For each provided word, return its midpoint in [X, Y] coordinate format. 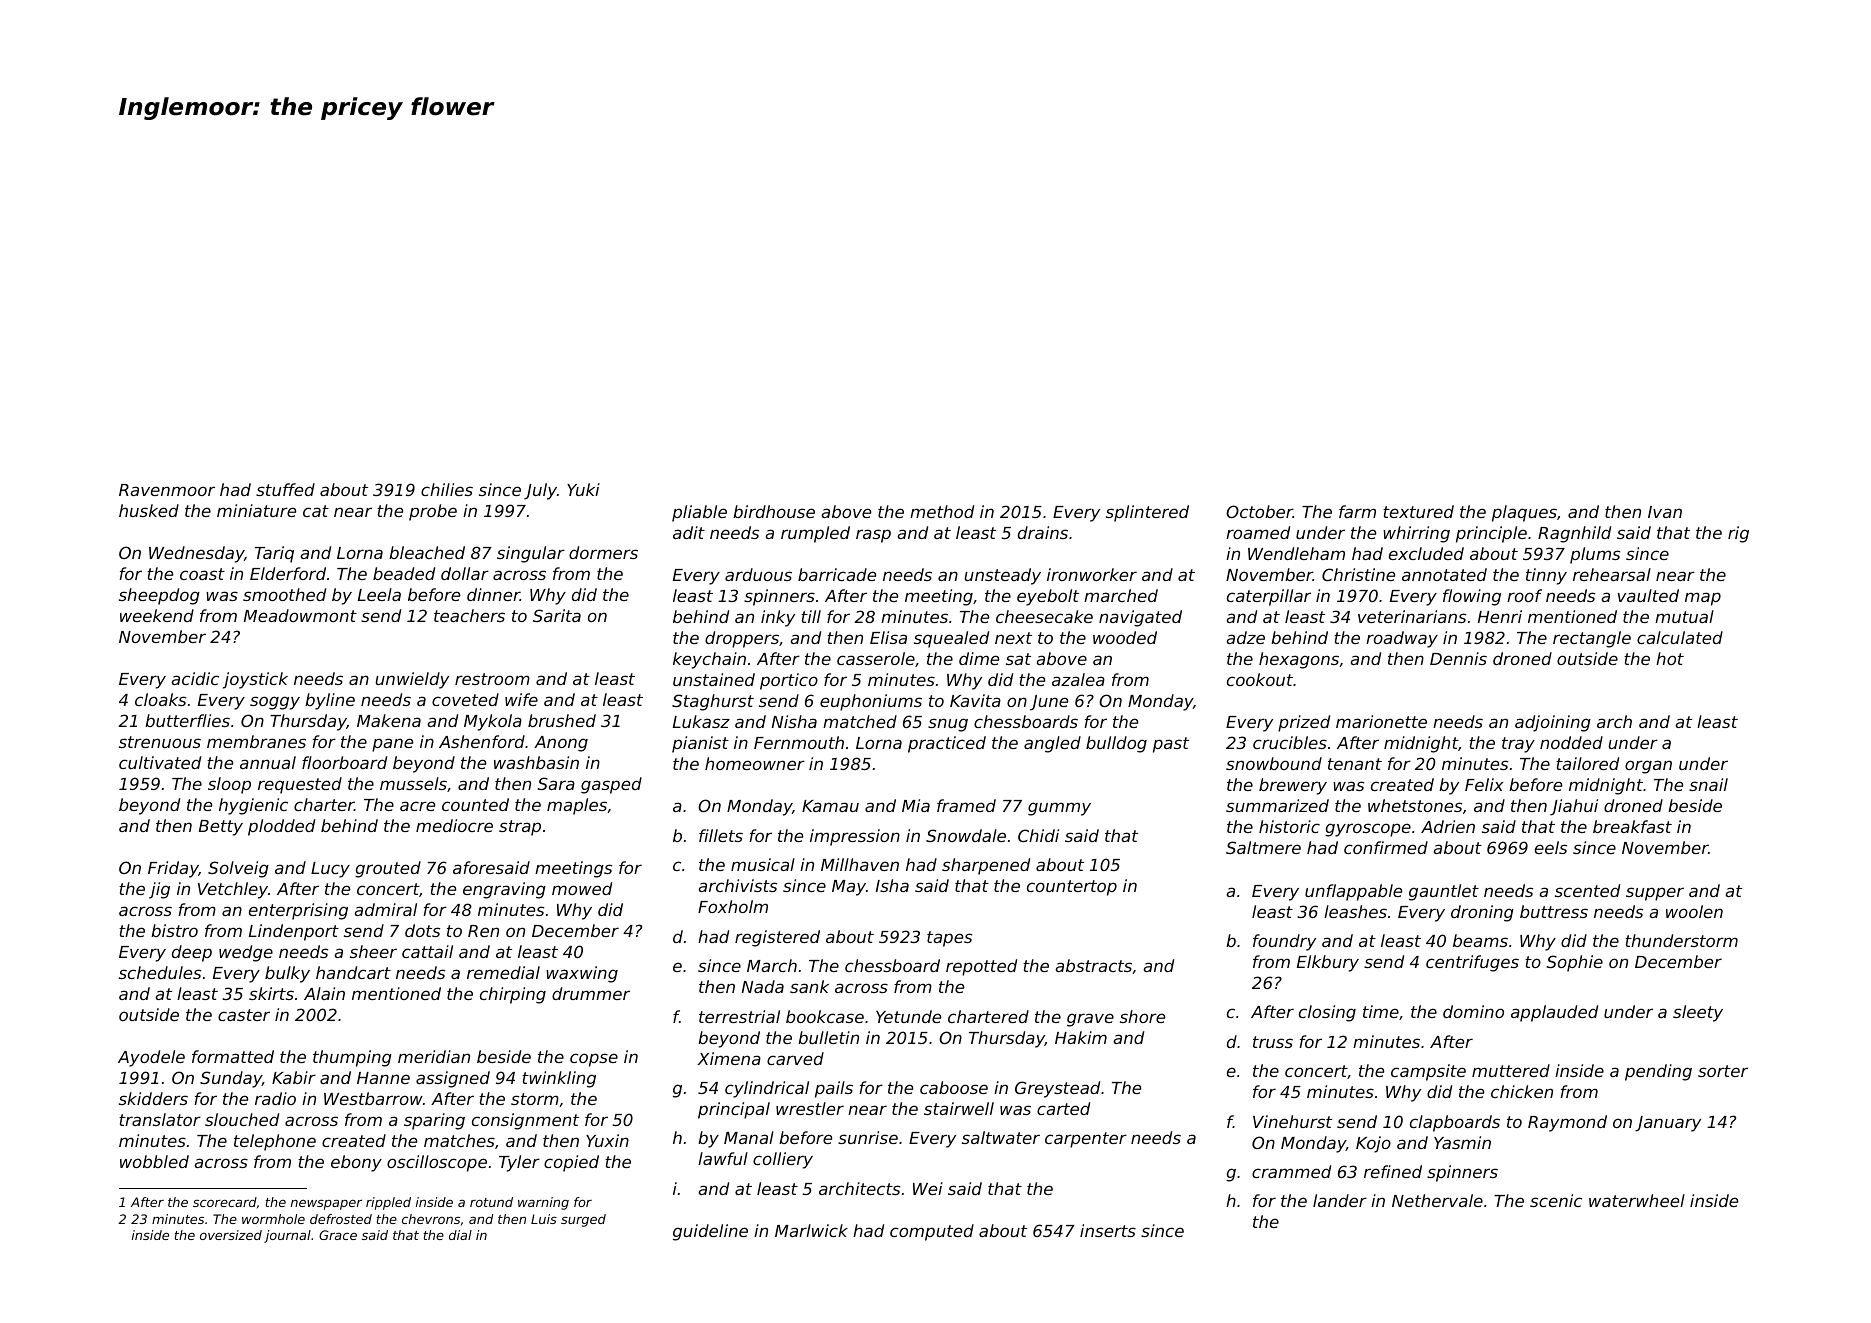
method [942, 511]
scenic [1556, 1200]
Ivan [1665, 512]
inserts [1108, 1230]
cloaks [160, 699]
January [1668, 1124]
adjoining [1553, 723]
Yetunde [908, 1016]
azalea [1078, 679]
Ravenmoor [167, 490]
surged [583, 1220]
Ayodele [151, 1058]
